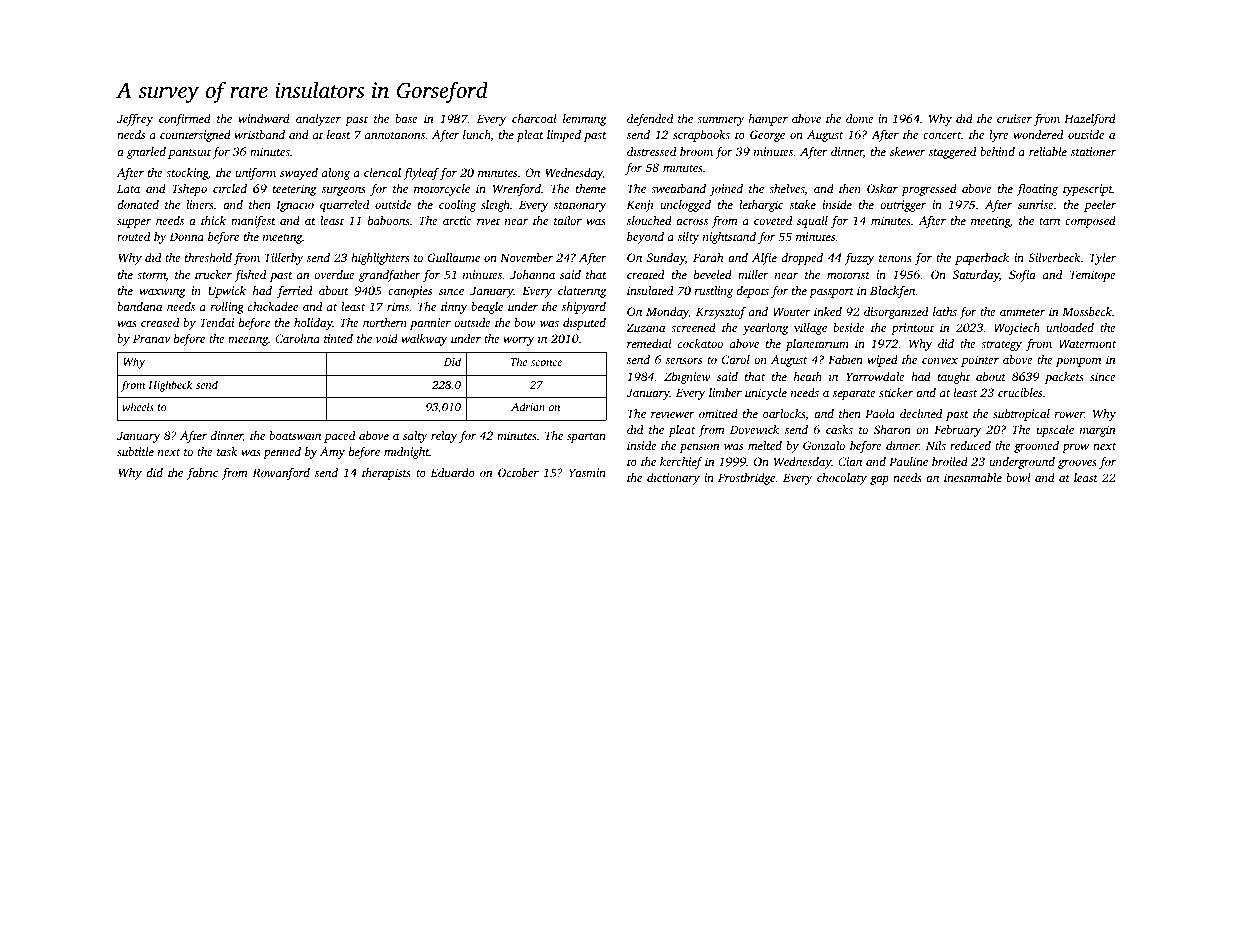 This page has width=1233, height=952. Describe the element at coordinates (406, 118) in the page. I see `base` at that location.
